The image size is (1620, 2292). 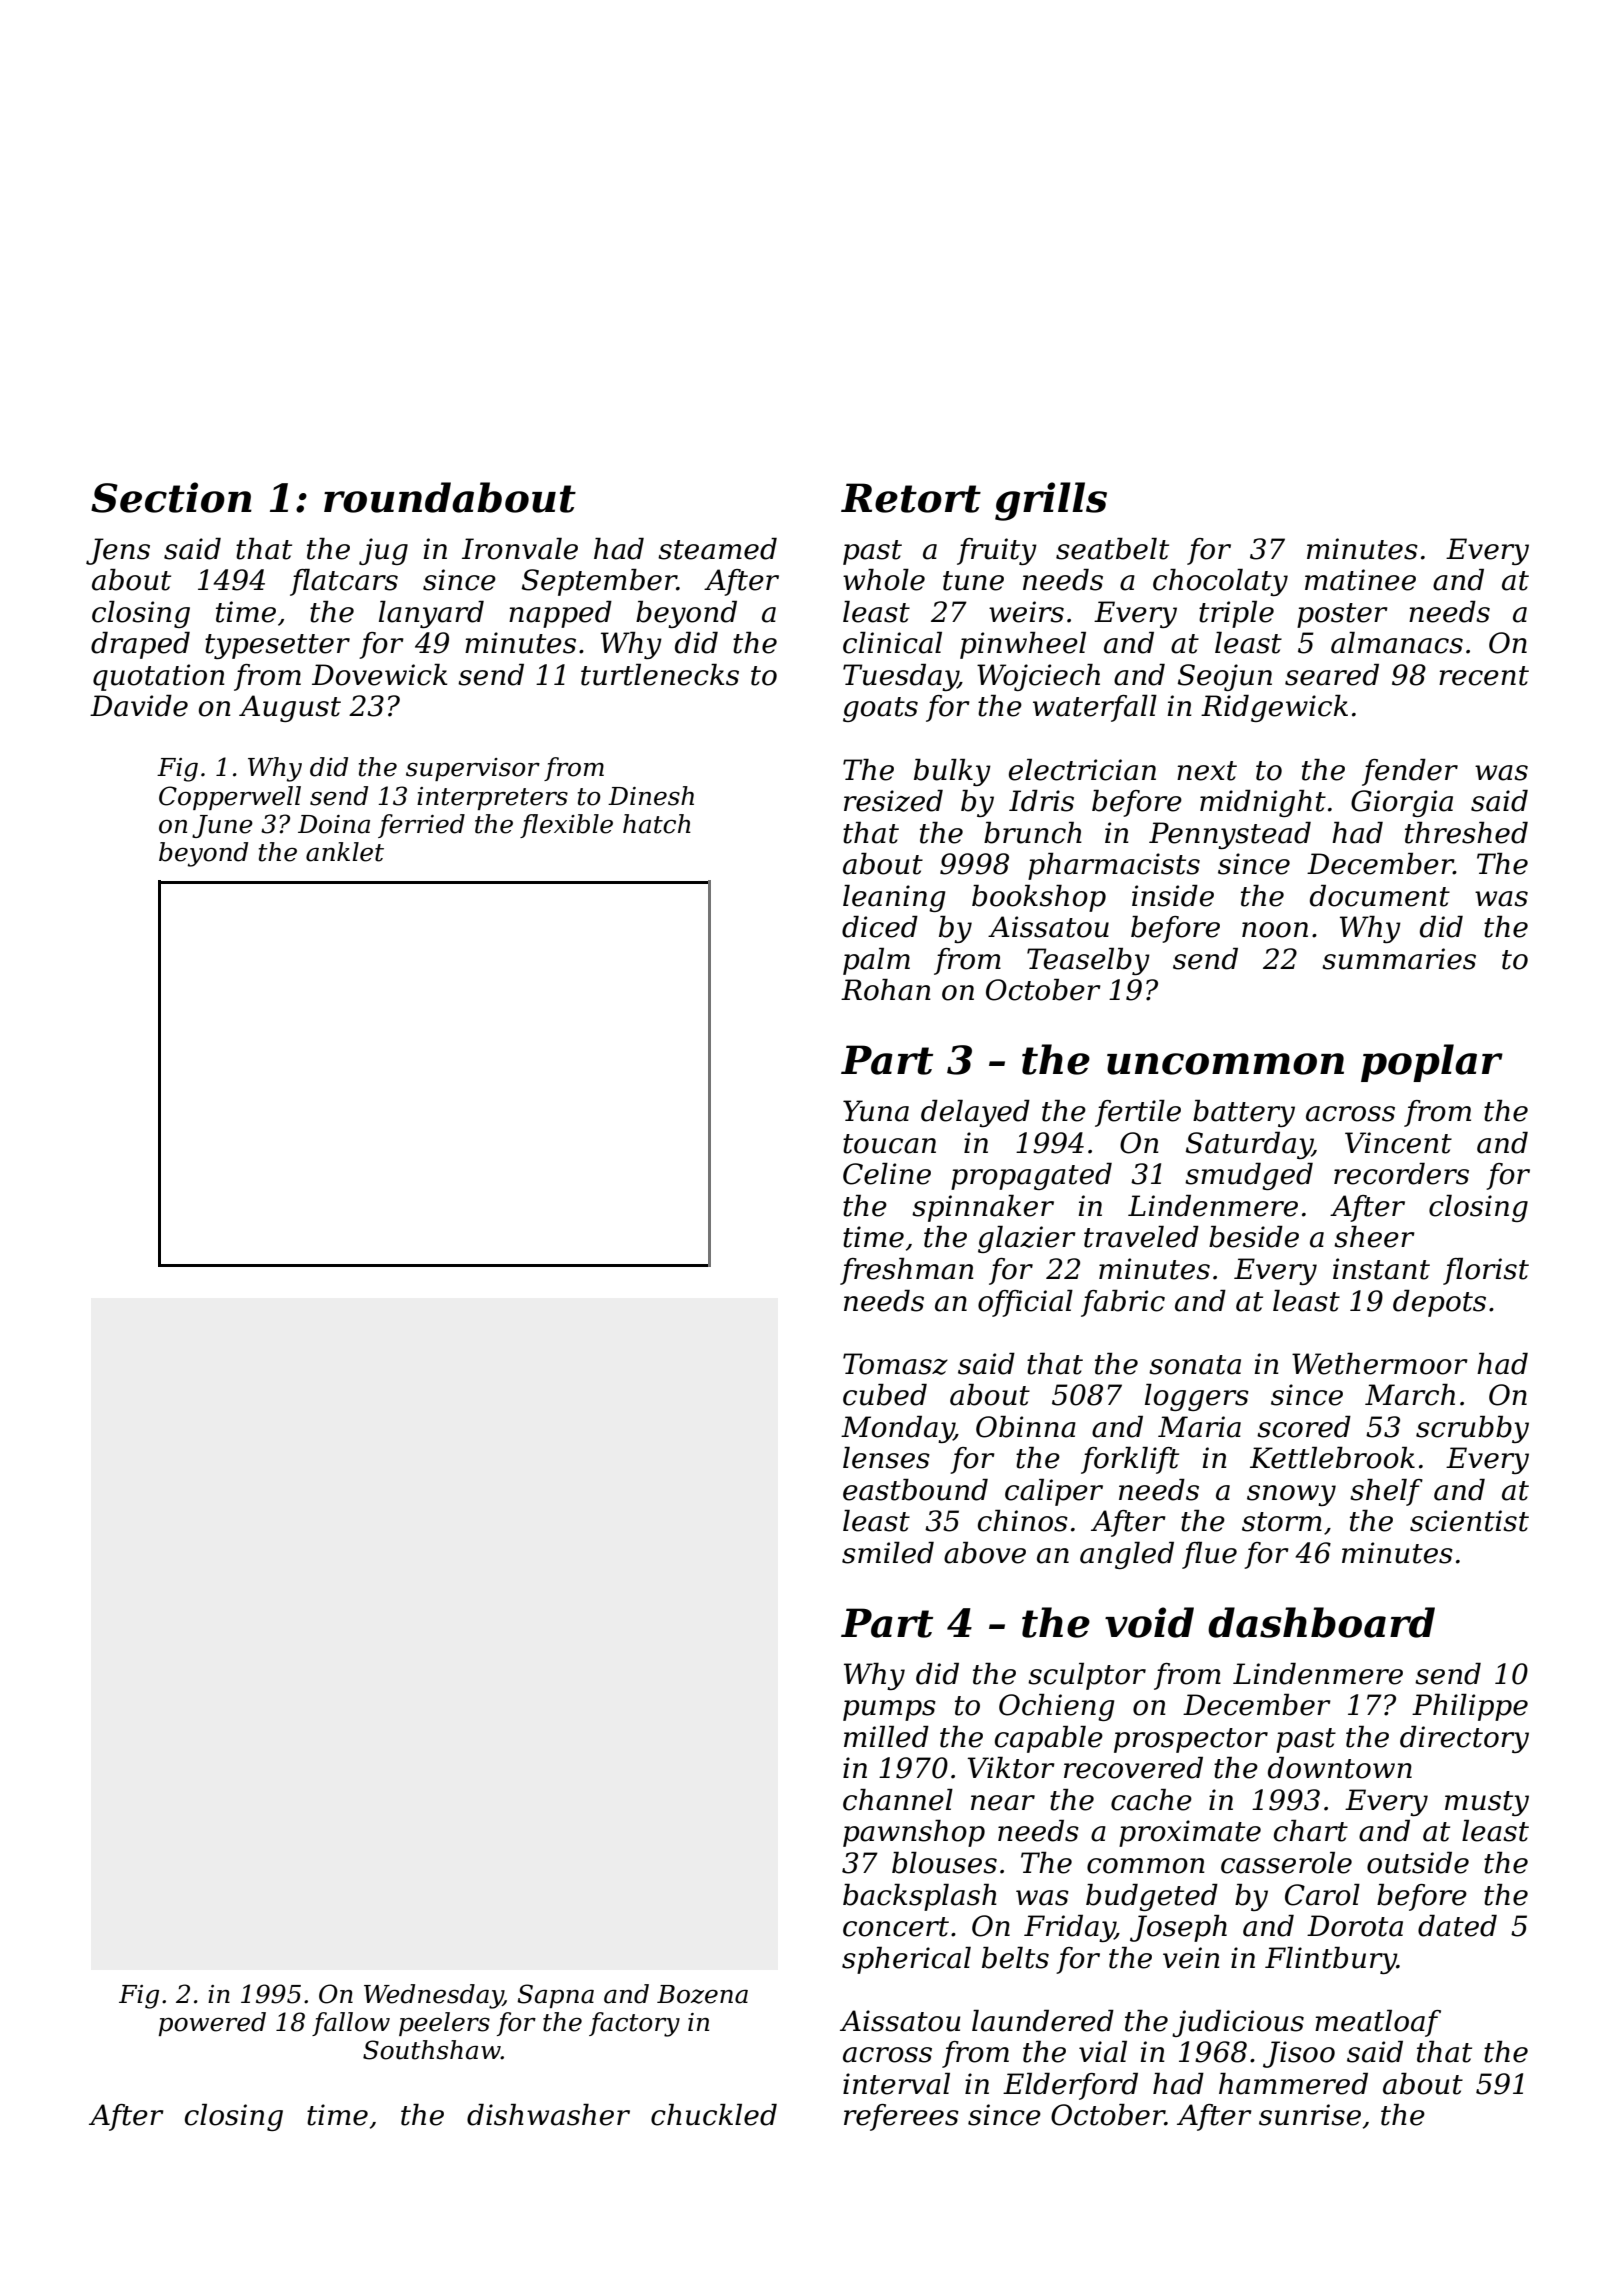 I want to click on dishwasher, so click(x=548, y=2115).
